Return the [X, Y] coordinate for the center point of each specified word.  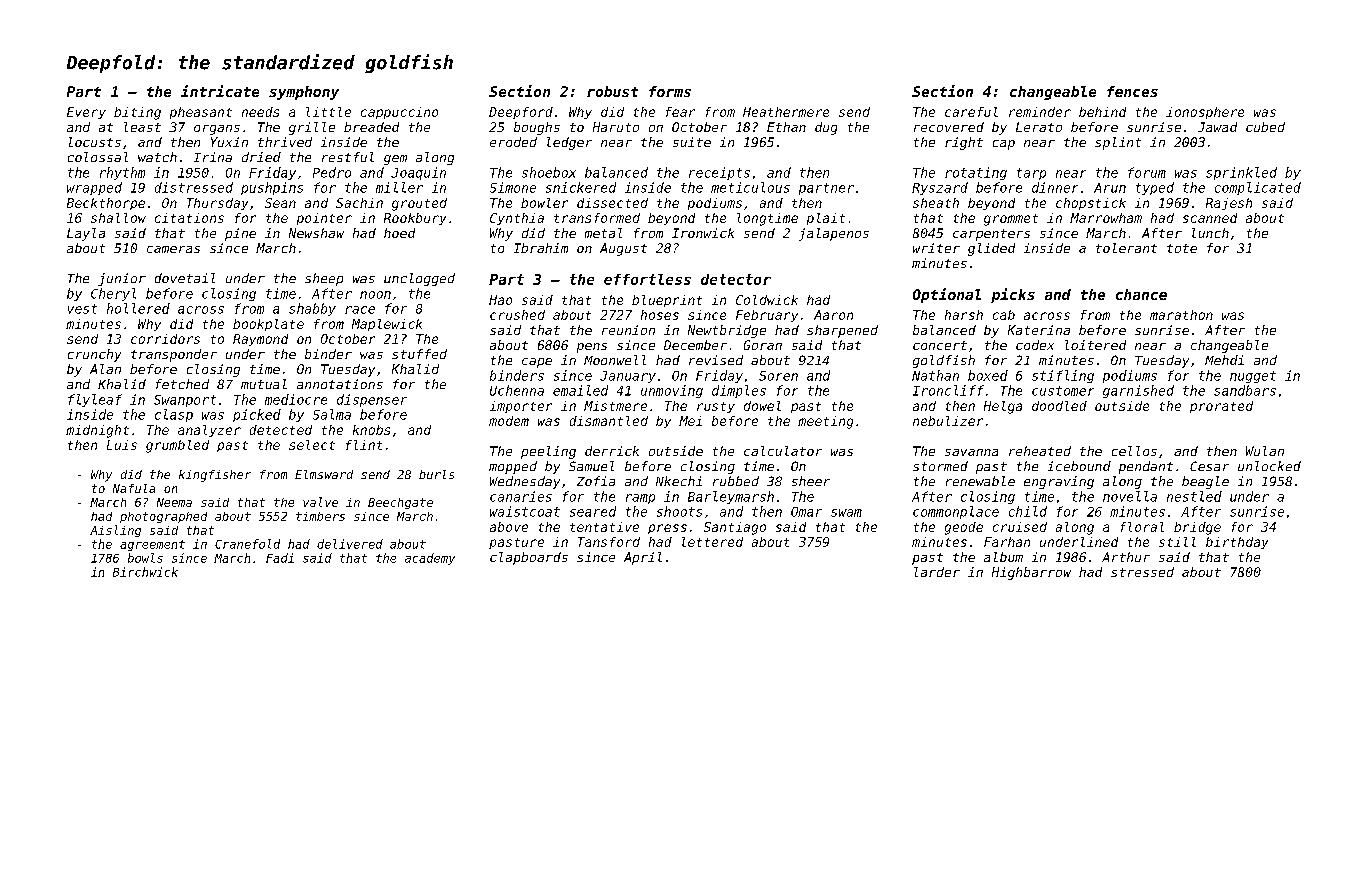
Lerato [1039, 127]
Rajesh [1229, 204]
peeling [548, 452]
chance [1141, 294]
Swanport [185, 401]
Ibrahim [541, 248]
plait [826, 219]
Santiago [735, 528]
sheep [324, 279]
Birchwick [145, 572]
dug [826, 128]
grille [312, 128]
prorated [1221, 407]
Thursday [217, 204]
